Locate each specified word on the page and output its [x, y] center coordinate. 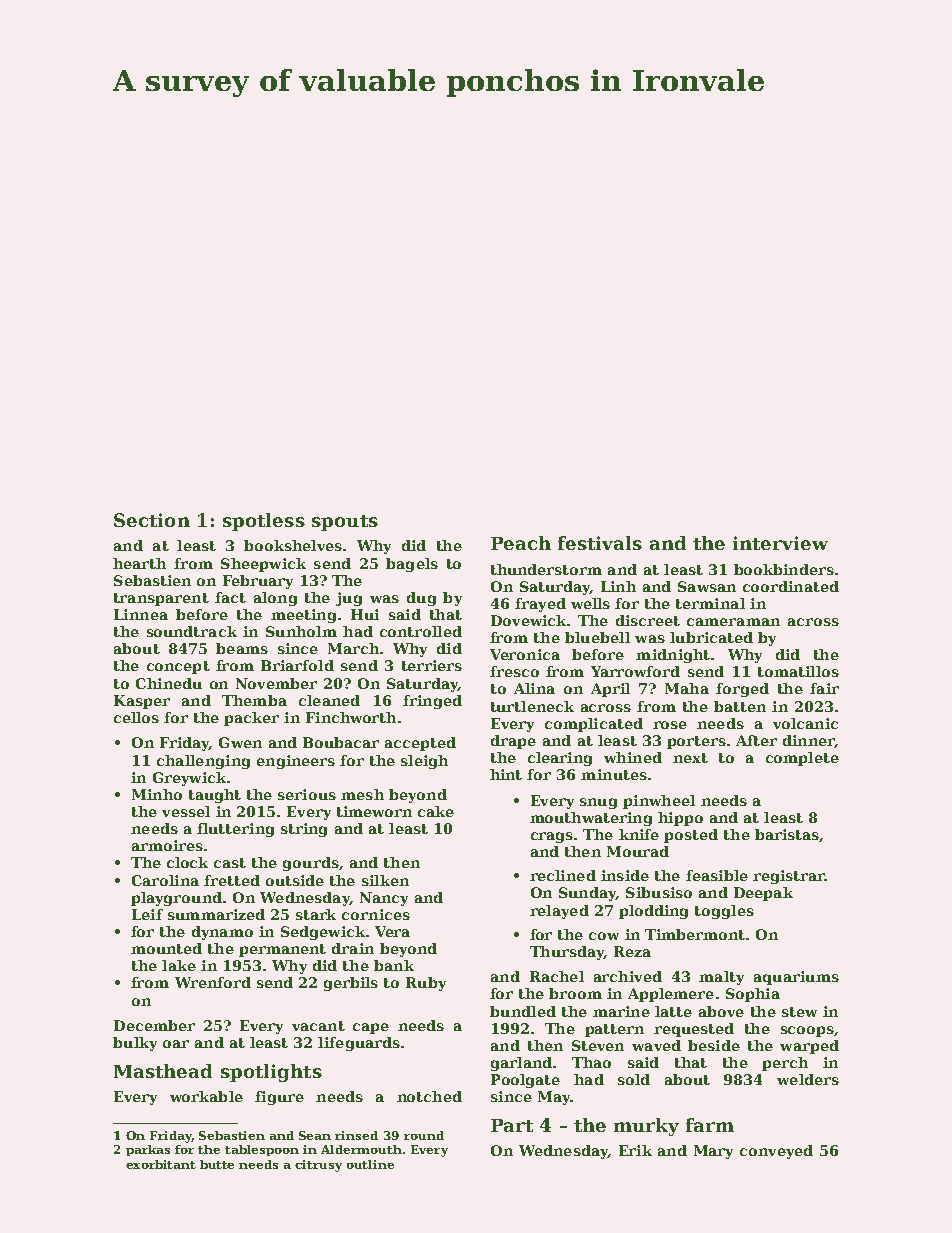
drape [513, 742]
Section [152, 520]
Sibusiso [659, 892]
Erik [635, 1150]
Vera [392, 931]
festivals [600, 543]
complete [802, 759]
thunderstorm [546, 569]
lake [179, 965]
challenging [203, 762]
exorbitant [161, 1164]
